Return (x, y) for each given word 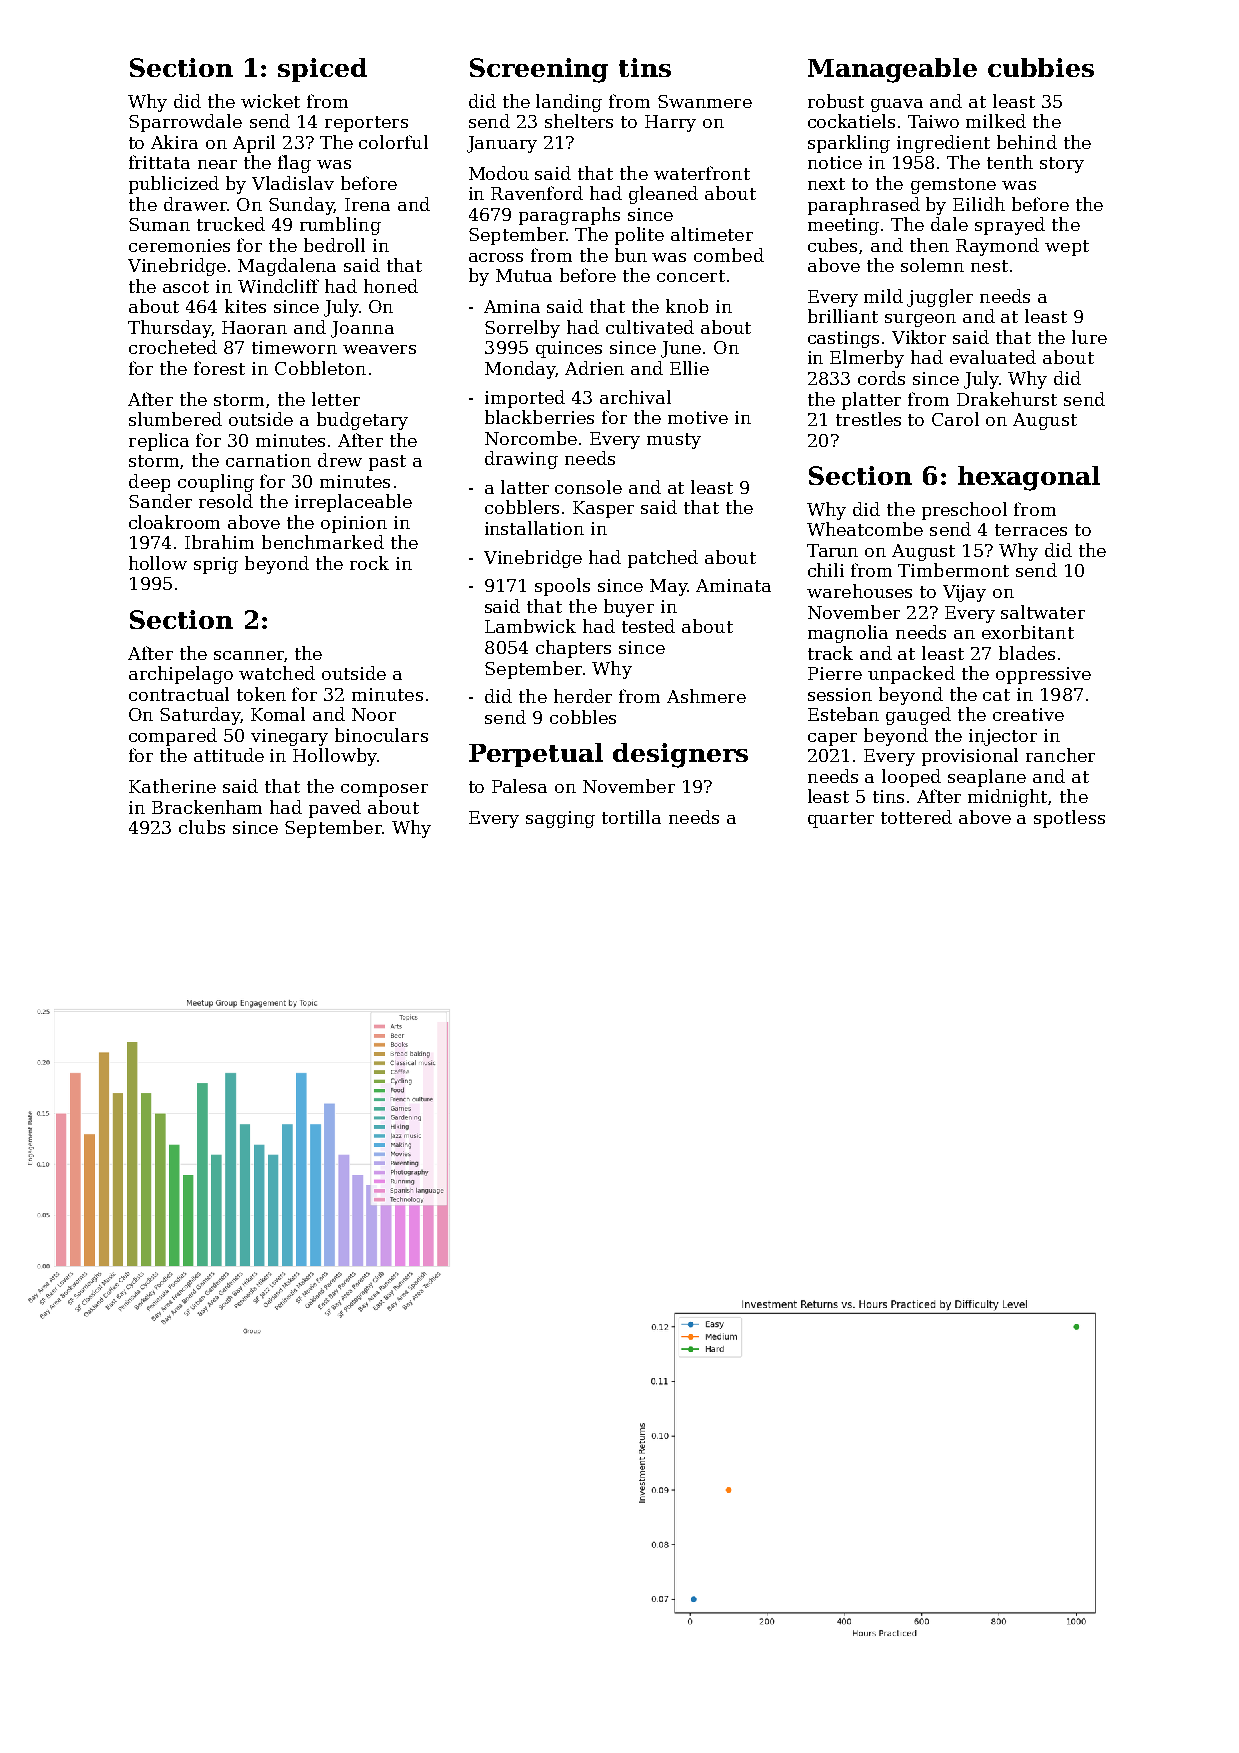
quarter (841, 820)
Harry (670, 123)
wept (1067, 248)
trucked (231, 224)
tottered (916, 817)
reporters (366, 124)
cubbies (1041, 67)
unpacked (911, 675)
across (496, 257)
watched (277, 673)
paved (335, 809)
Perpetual (536, 755)
